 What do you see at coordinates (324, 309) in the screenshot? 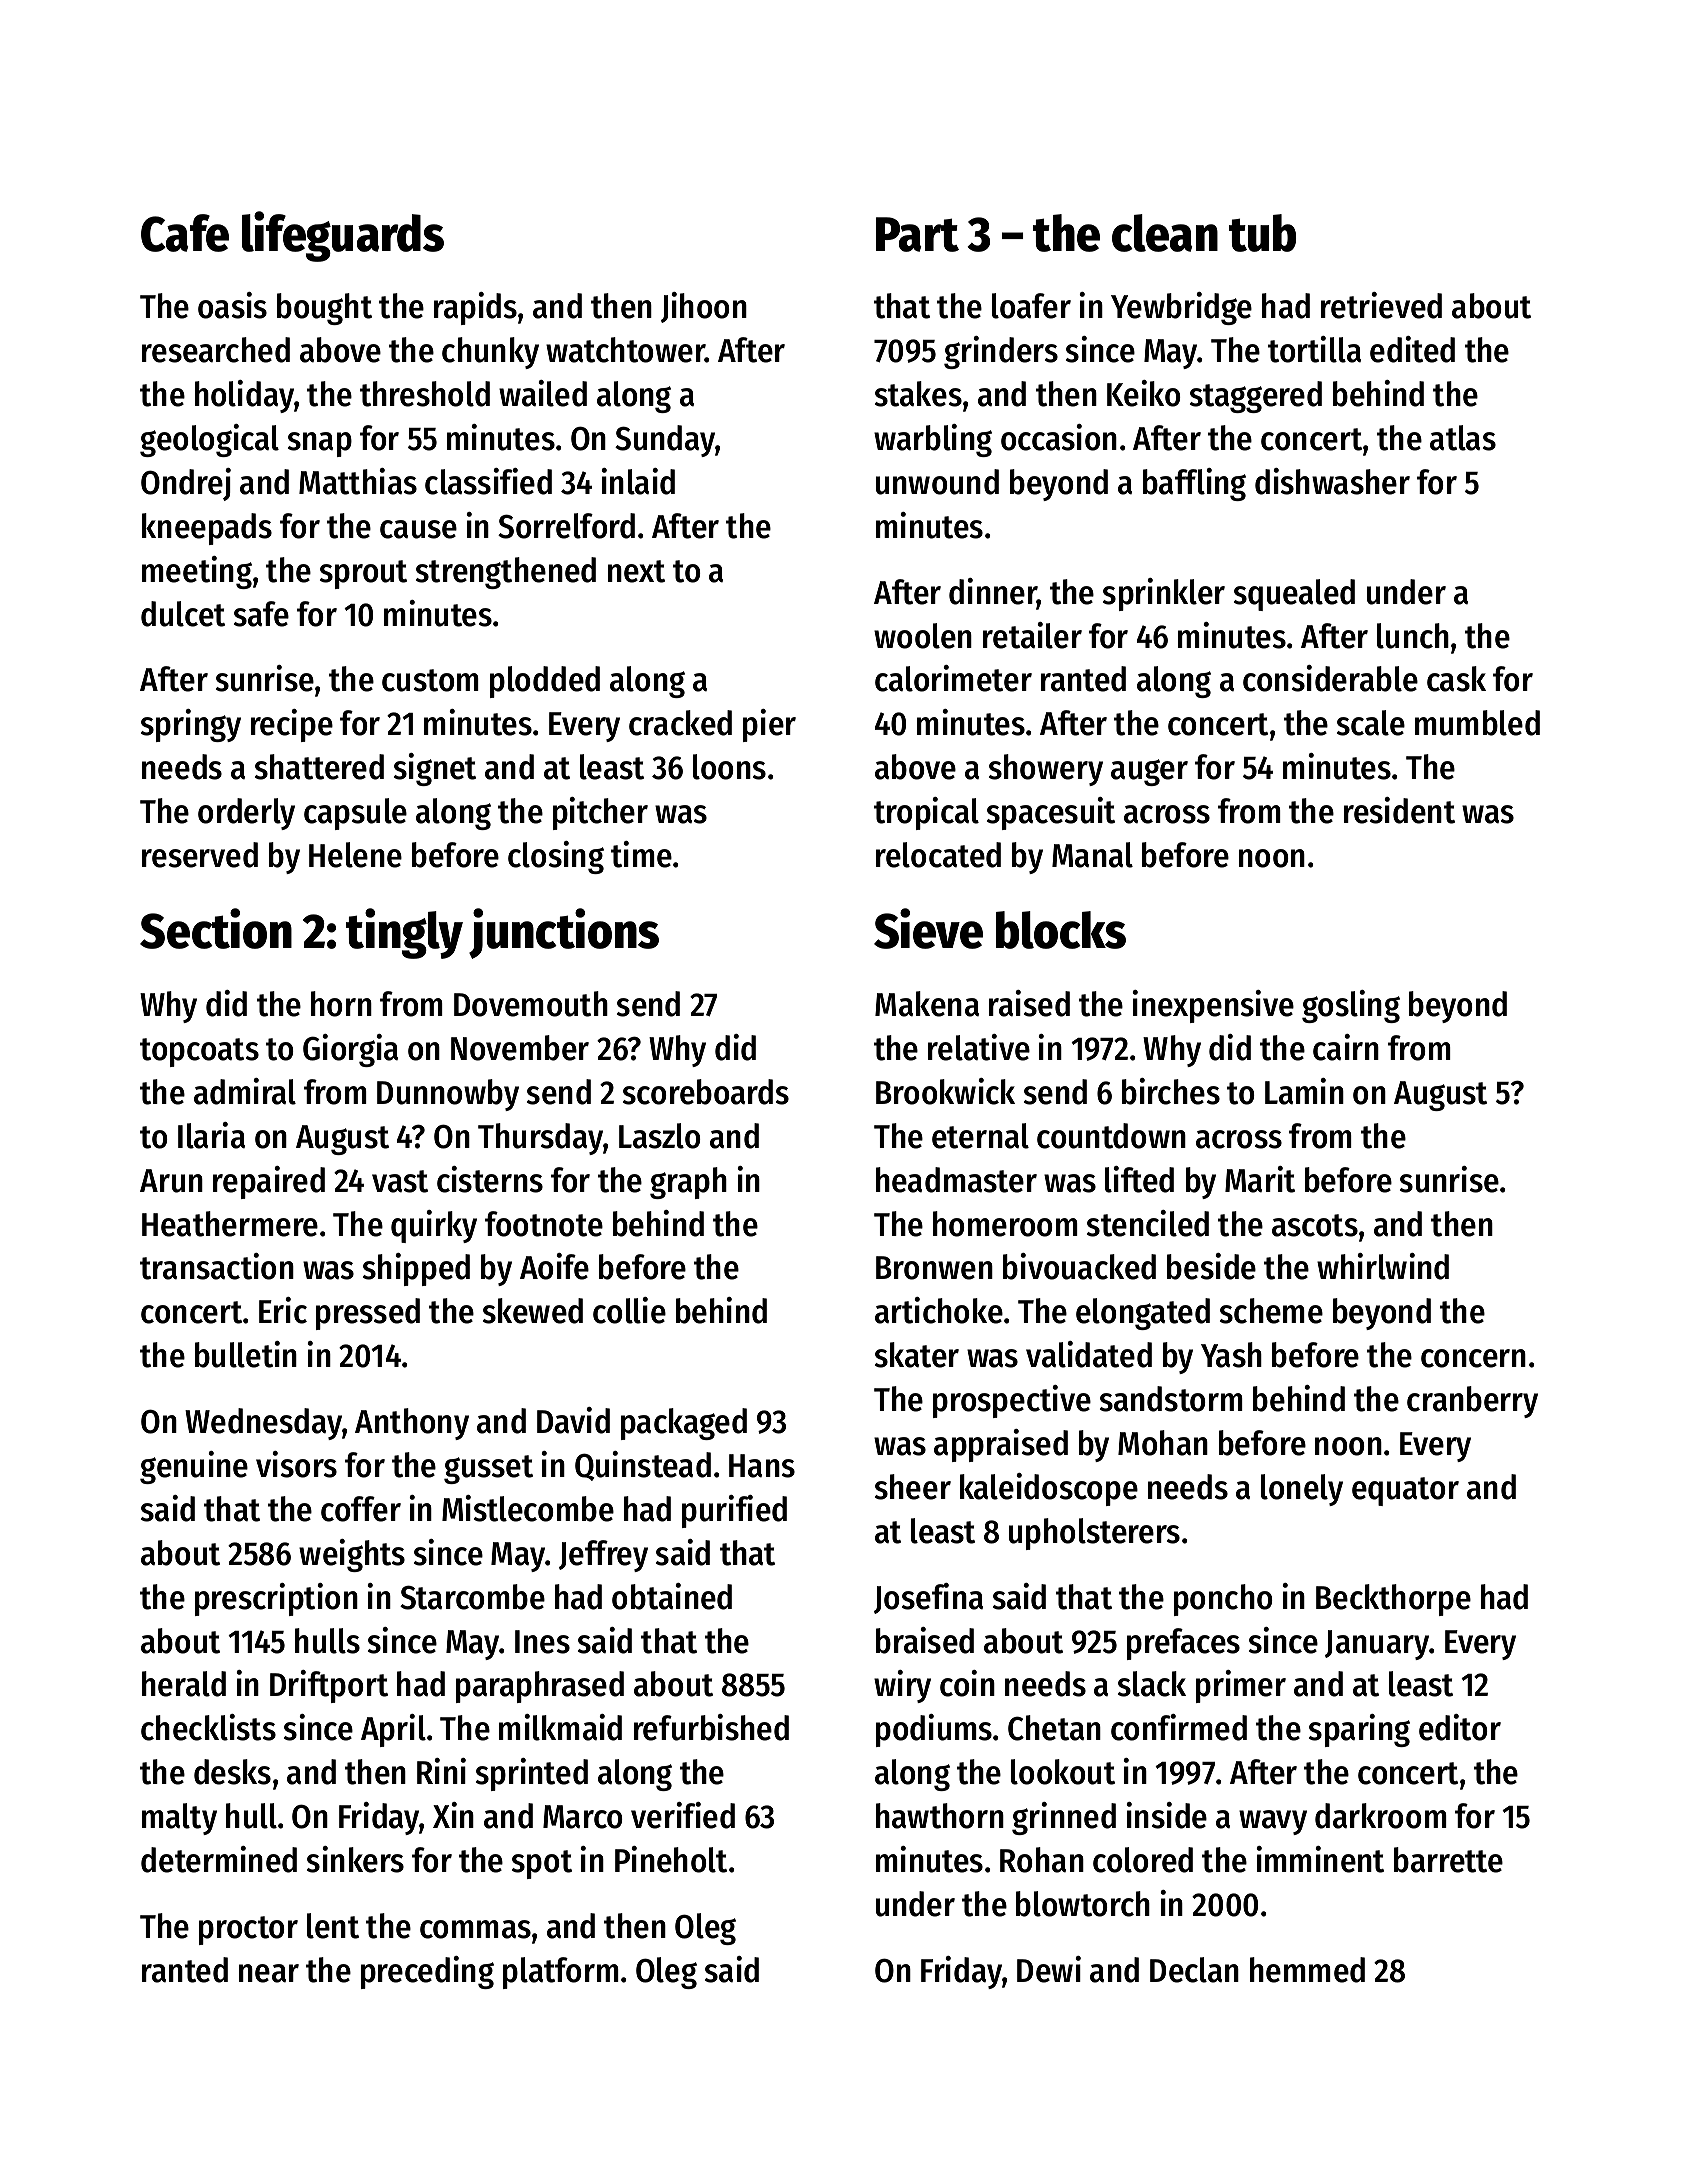
I see `bought` at bounding box center [324, 309].
